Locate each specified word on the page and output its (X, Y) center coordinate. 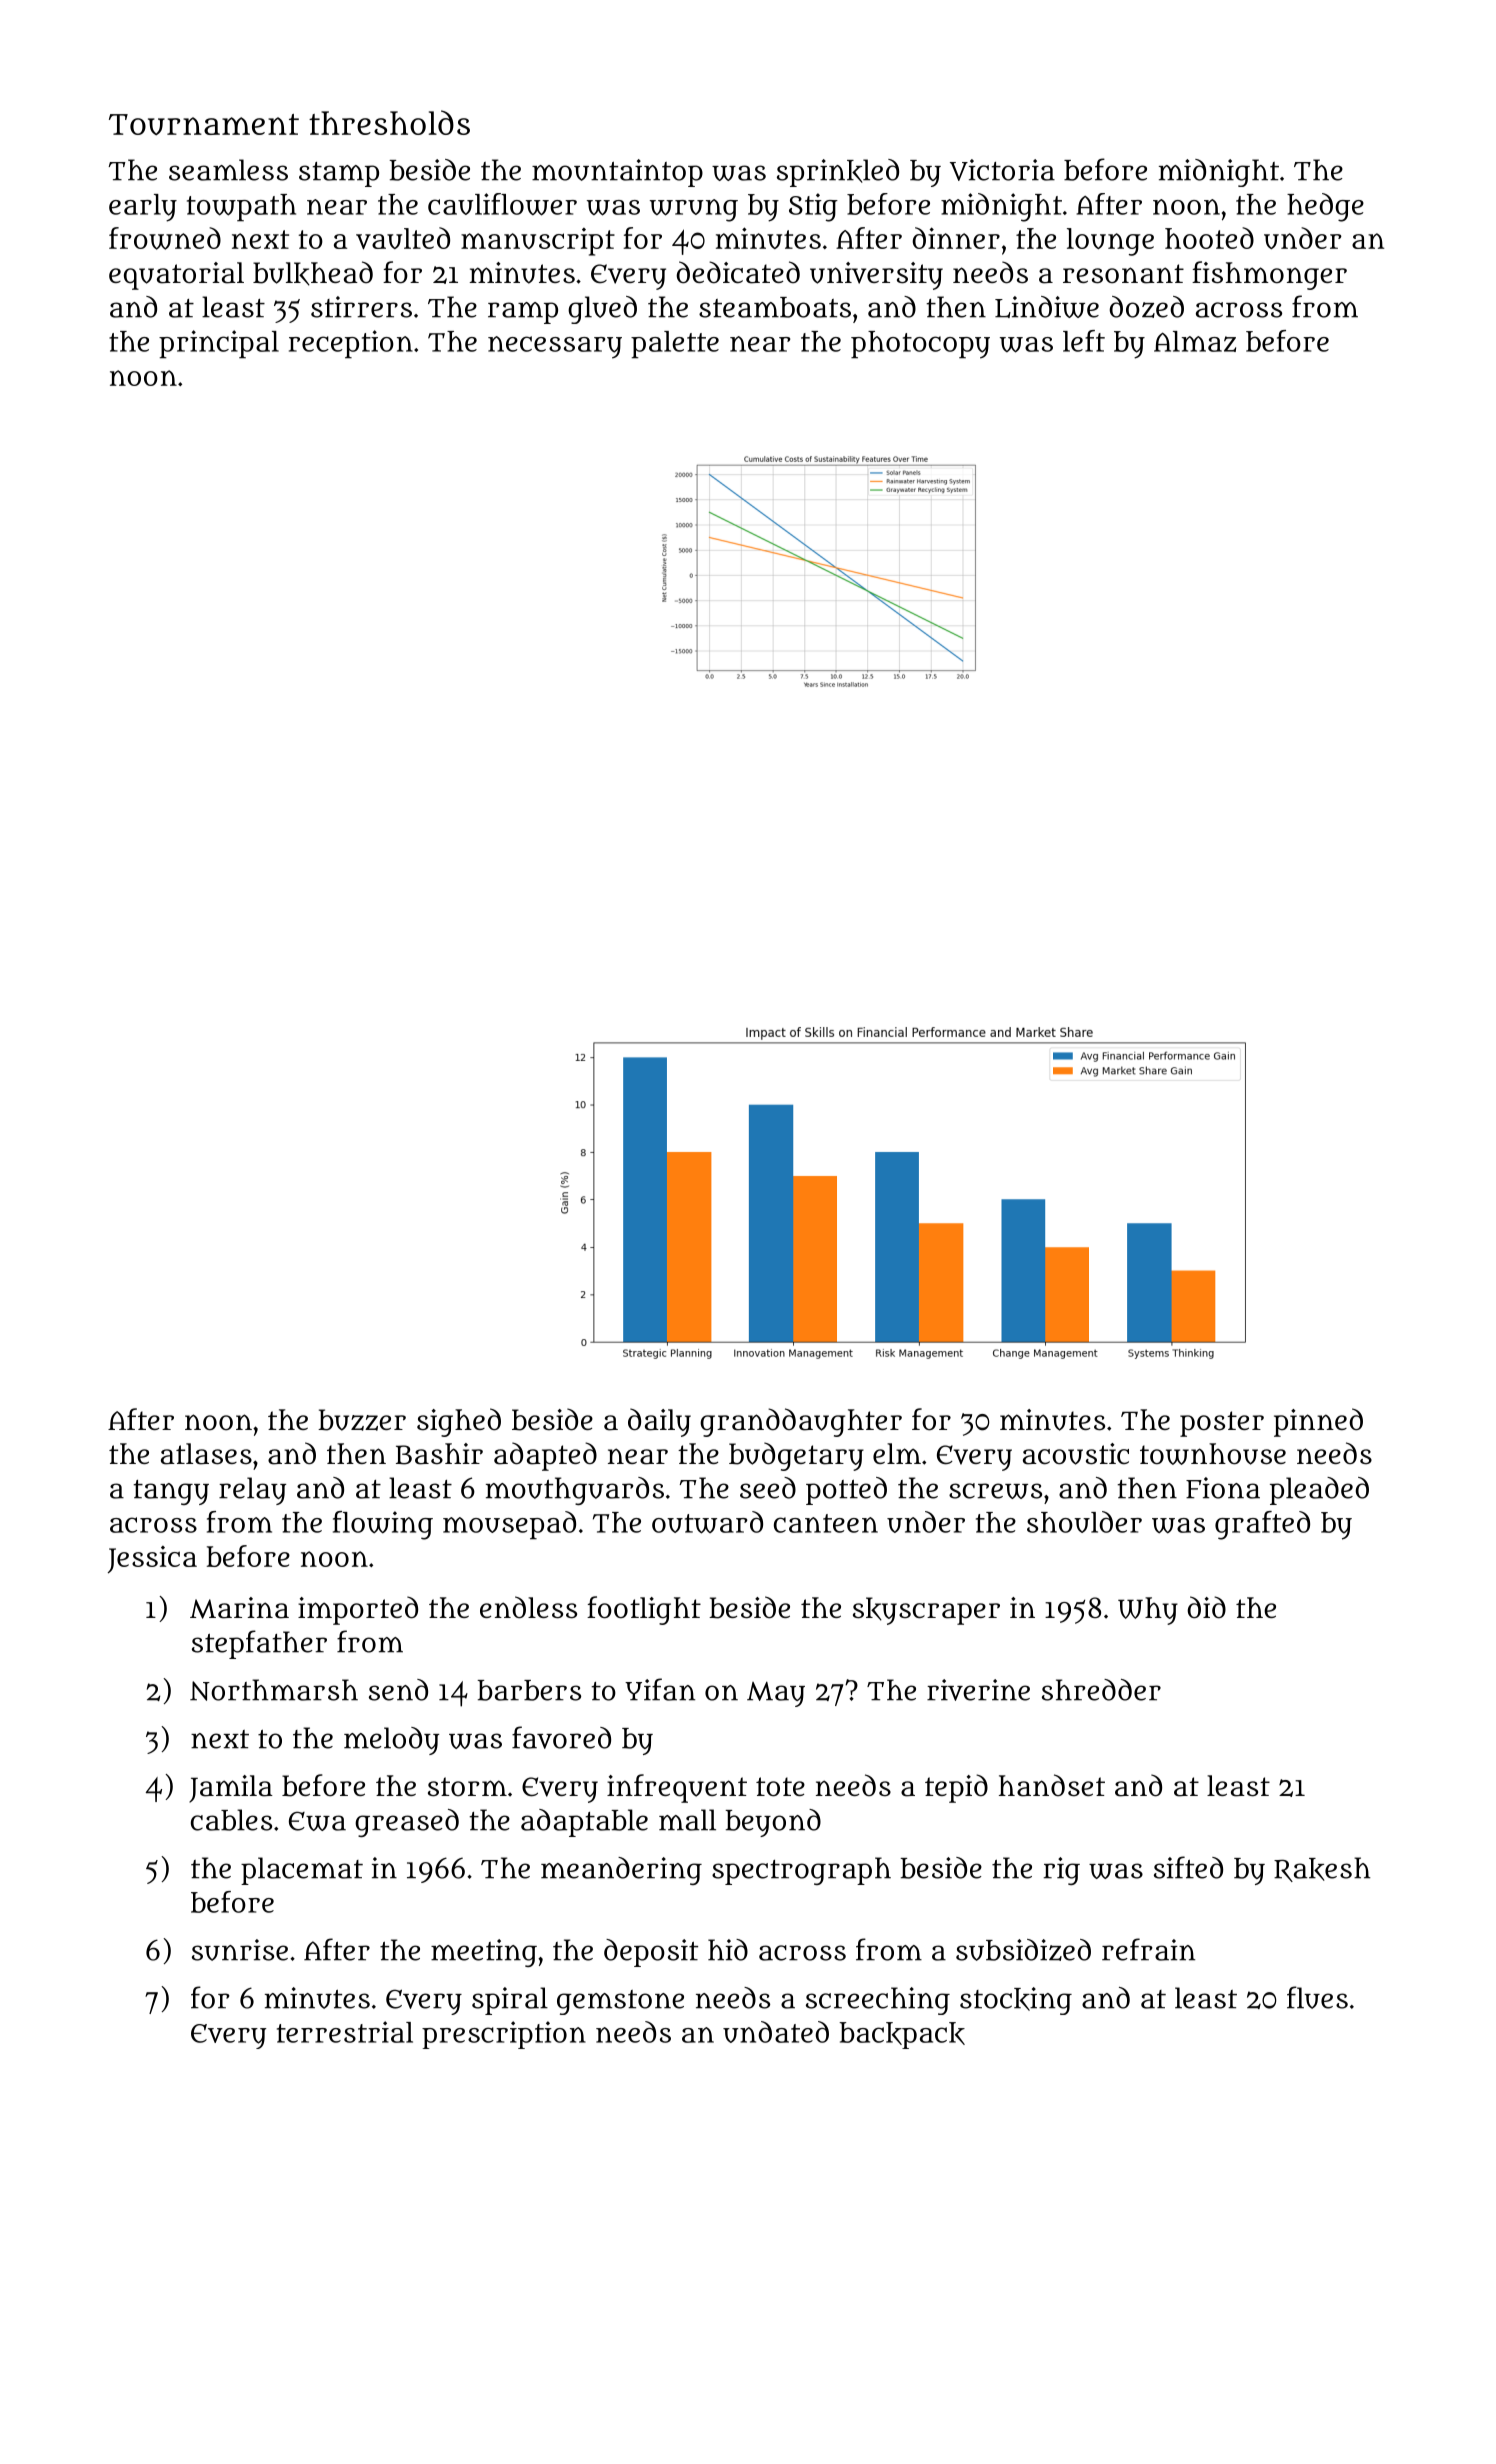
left (1084, 341)
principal (219, 344)
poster (1222, 1424)
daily (659, 1422)
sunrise (240, 1950)
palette (675, 345)
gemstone (620, 2002)
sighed (459, 1422)
